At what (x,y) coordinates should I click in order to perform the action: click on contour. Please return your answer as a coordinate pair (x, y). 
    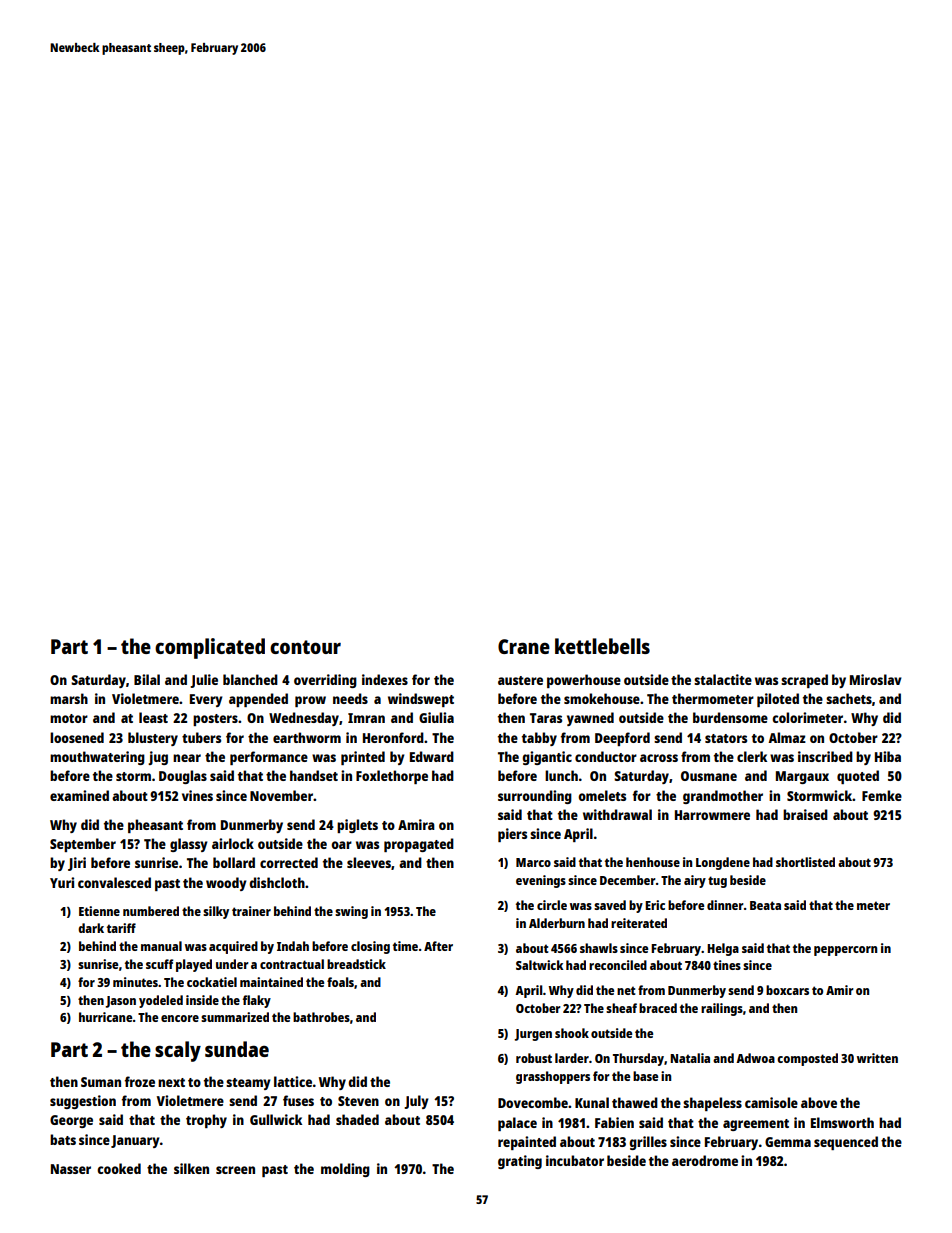
    Looking at the image, I should click on (305, 647).
